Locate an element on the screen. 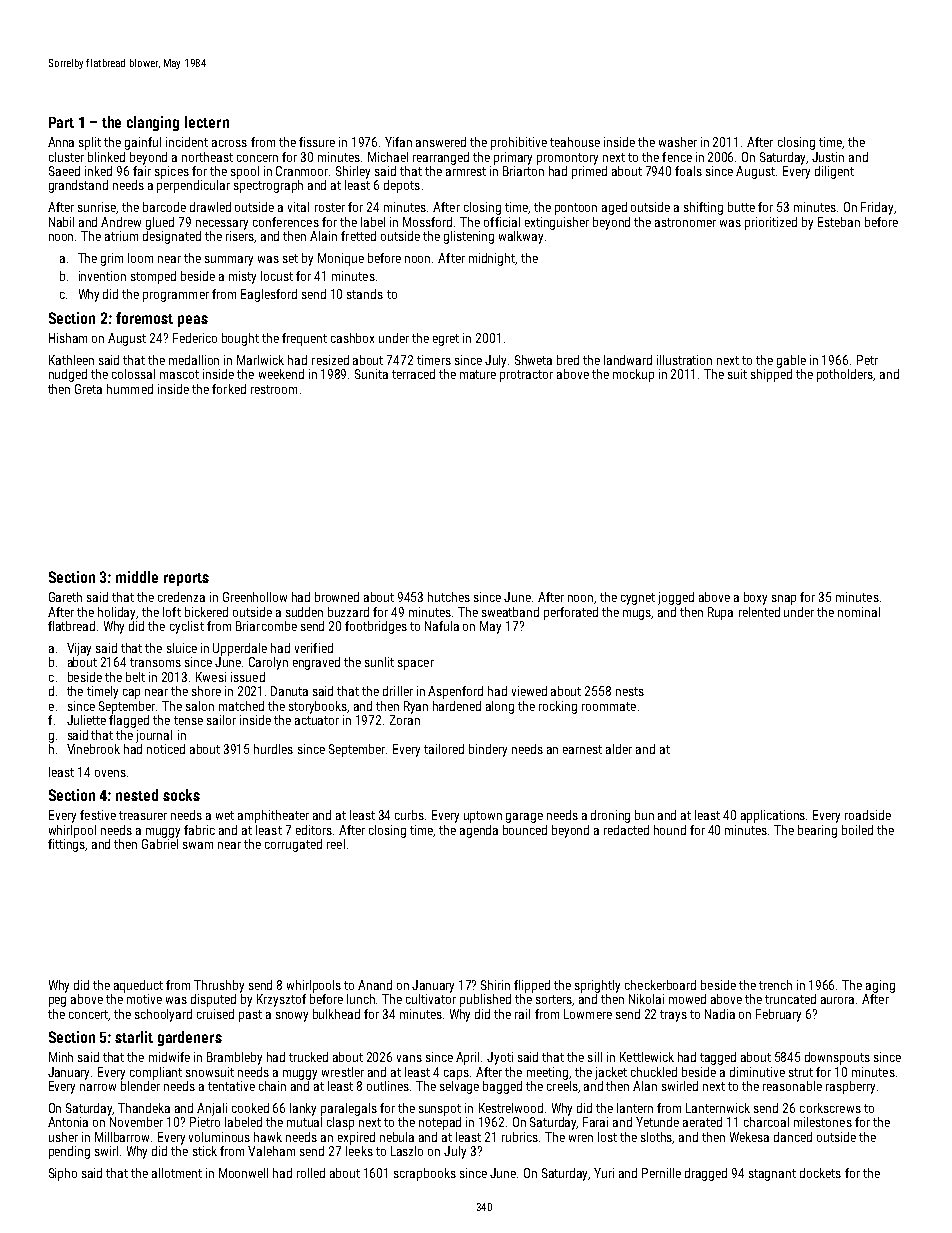 This screenshot has width=952, height=1233. alder is located at coordinates (619, 749).
